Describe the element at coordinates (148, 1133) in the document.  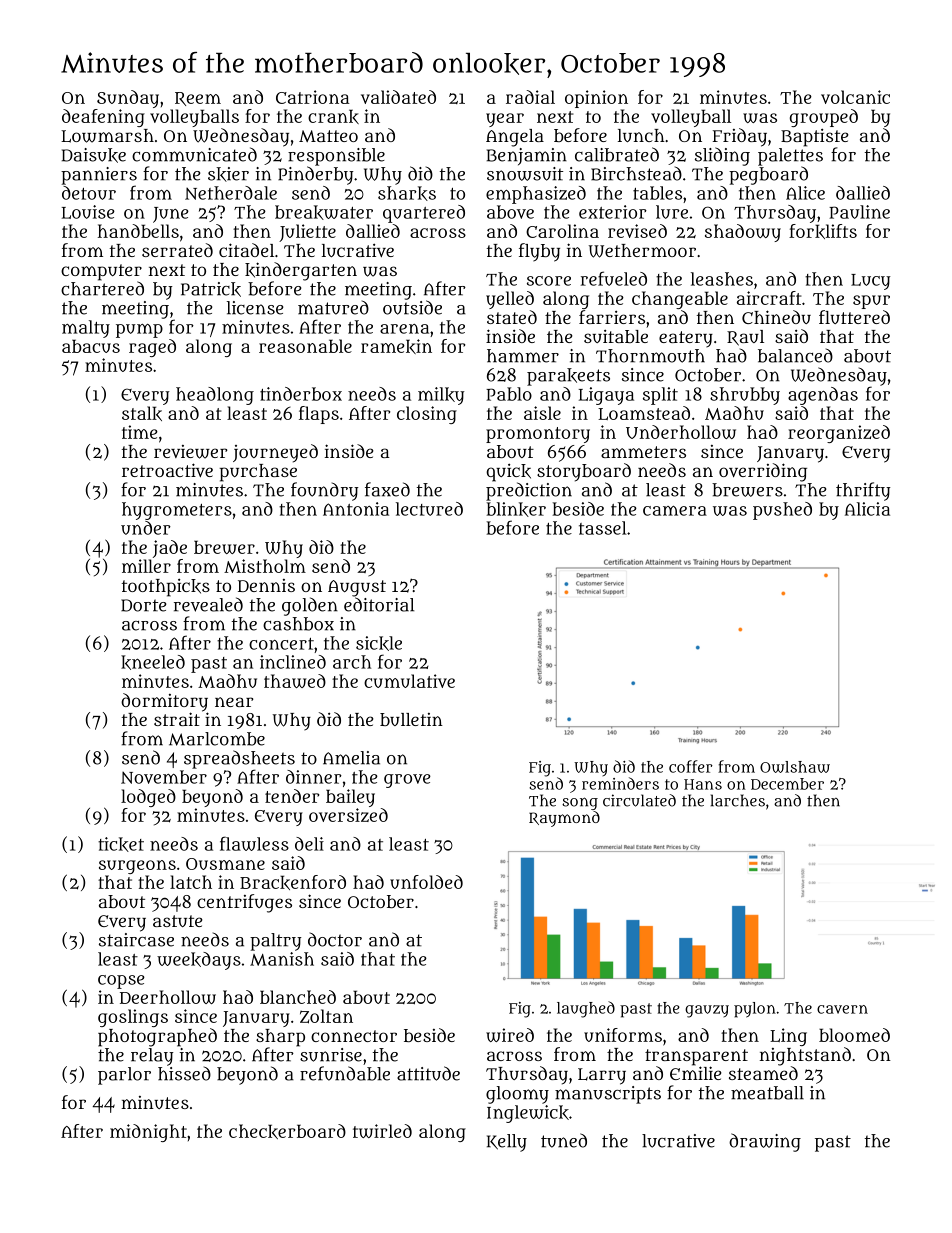
I see `midnight` at that location.
